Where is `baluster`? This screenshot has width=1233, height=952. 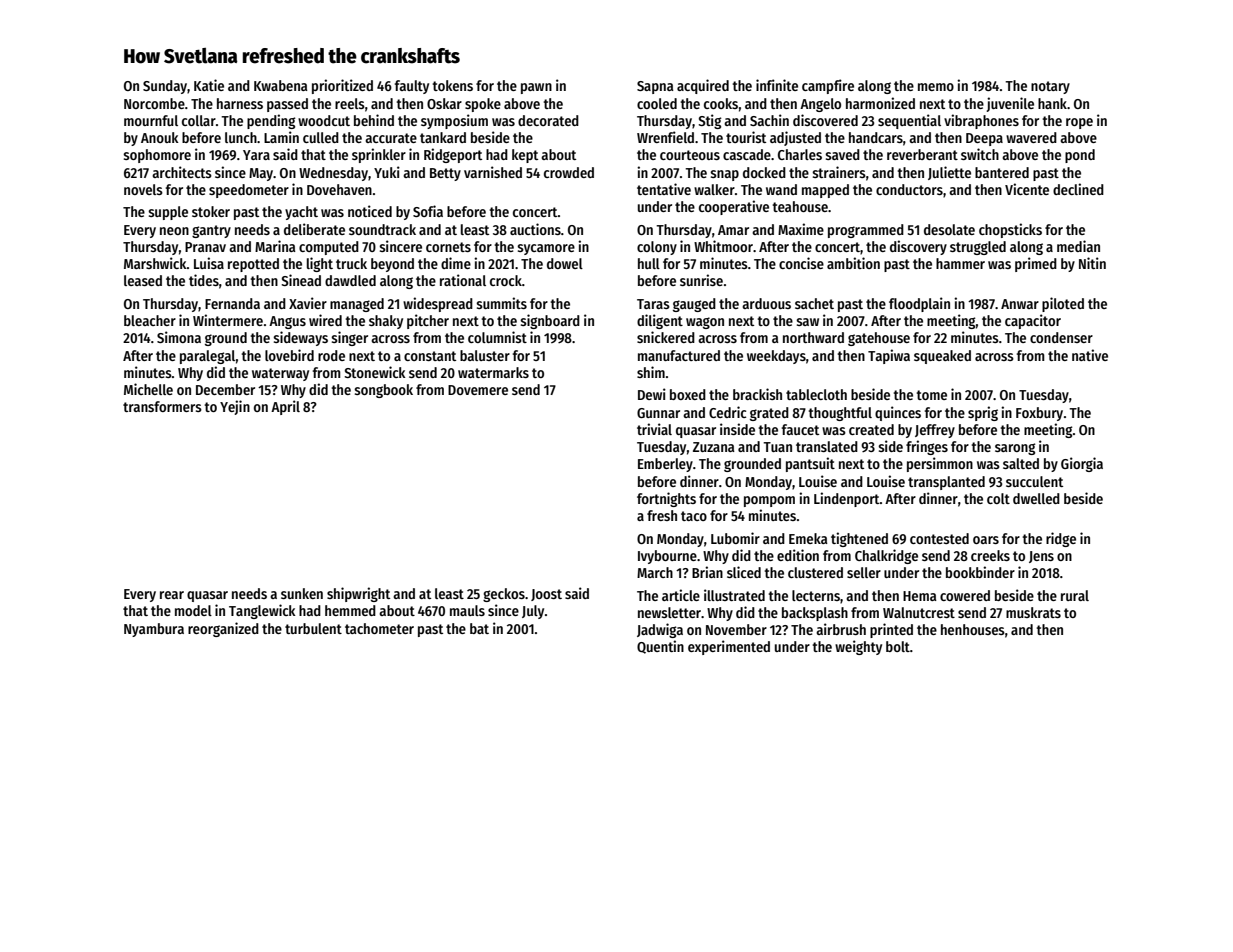 baluster is located at coordinates (485, 355).
